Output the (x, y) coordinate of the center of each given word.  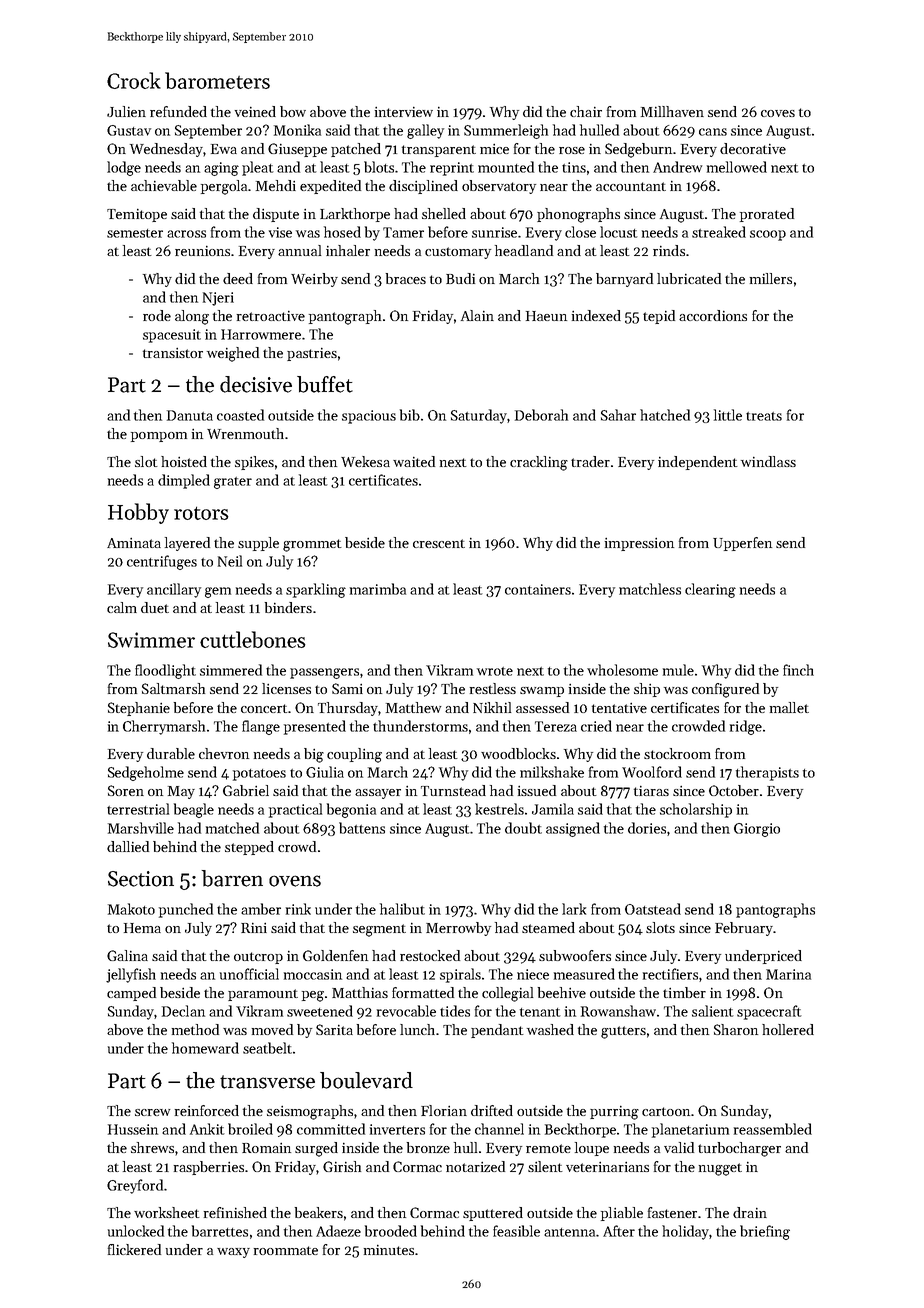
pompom (159, 437)
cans (713, 132)
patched (356, 150)
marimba (378, 589)
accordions (713, 315)
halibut (402, 909)
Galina (127, 955)
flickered (134, 1249)
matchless (650, 589)
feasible (516, 1231)
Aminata (134, 543)
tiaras (651, 791)
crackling (539, 463)
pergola (224, 187)
